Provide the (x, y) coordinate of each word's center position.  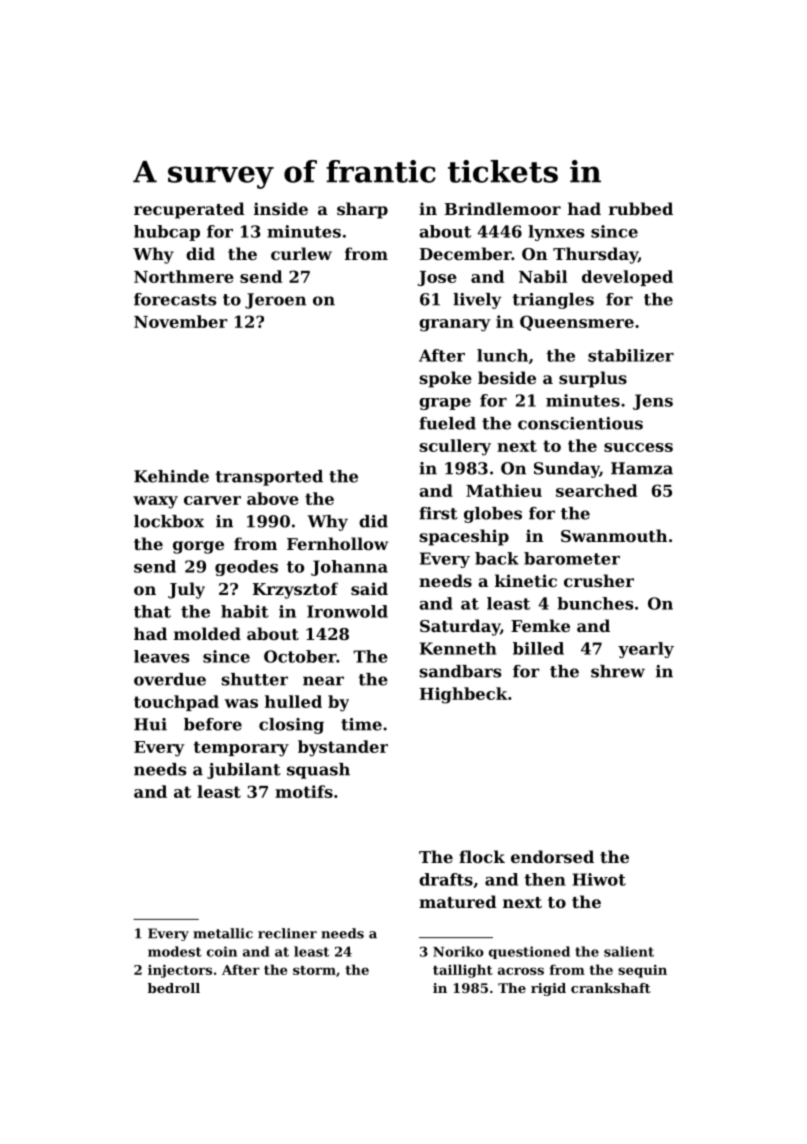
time (361, 724)
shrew (618, 671)
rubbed (641, 208)
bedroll (174, 988)
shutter (255, 679)
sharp (362, 210)
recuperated (189, 210)
